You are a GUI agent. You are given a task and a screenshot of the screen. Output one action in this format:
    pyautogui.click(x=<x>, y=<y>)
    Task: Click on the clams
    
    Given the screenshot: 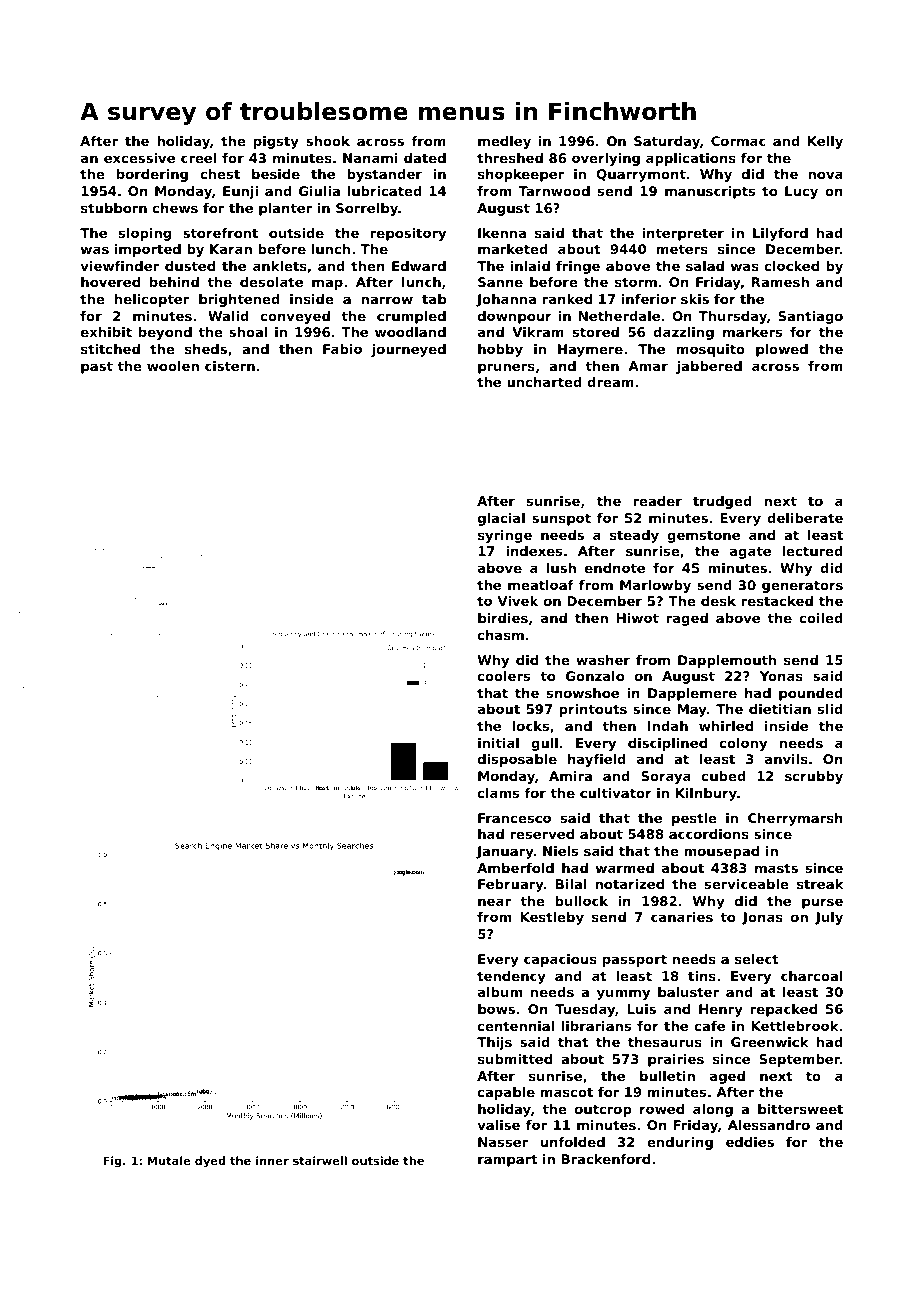 What is the action you would take?
    pyautogui.click(x=498, y=793)
